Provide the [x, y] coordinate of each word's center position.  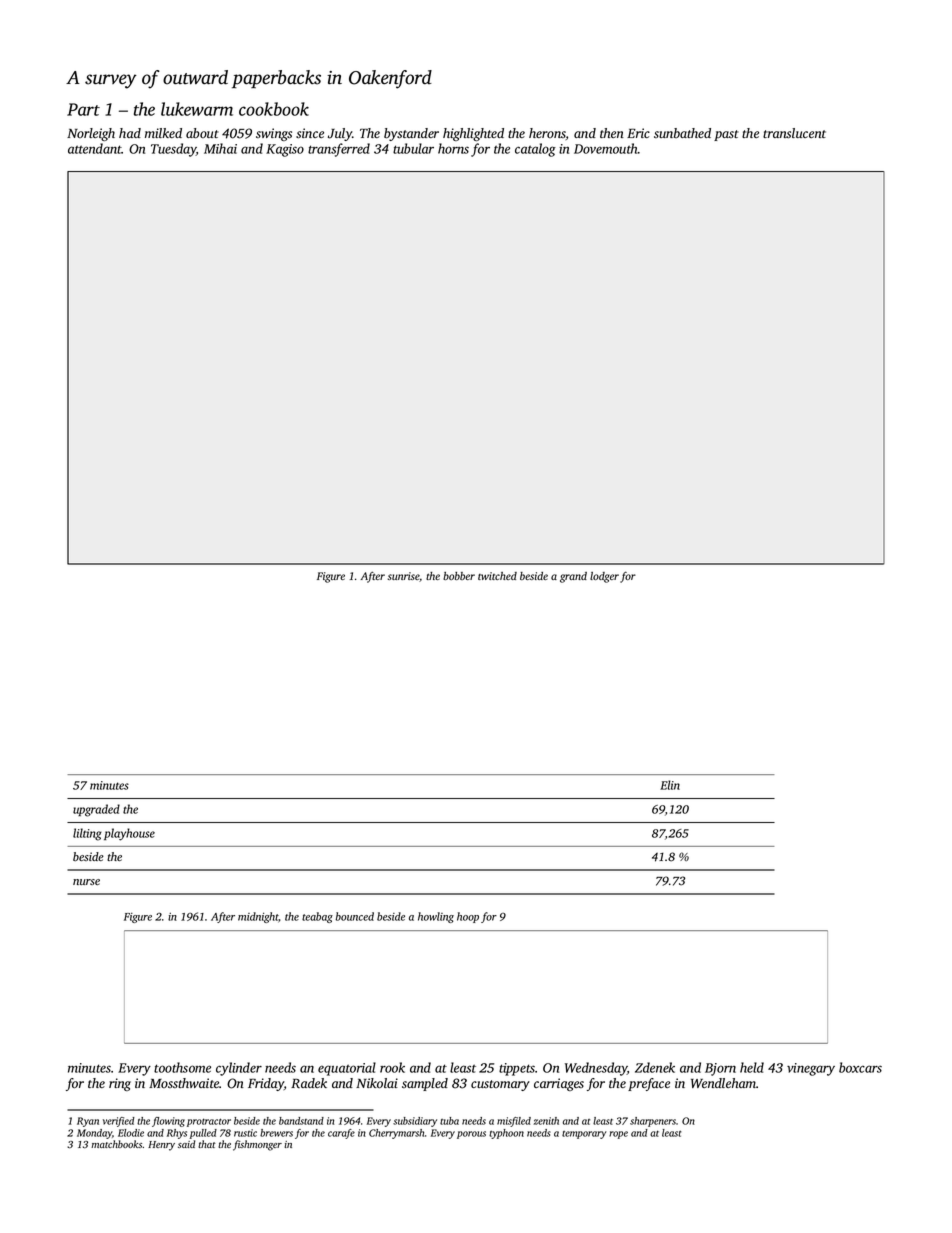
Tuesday [174, 150]
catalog [535, 150]
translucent [794, 133]
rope [618, 1135]
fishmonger [257, 1145]
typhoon [506, 1134]
